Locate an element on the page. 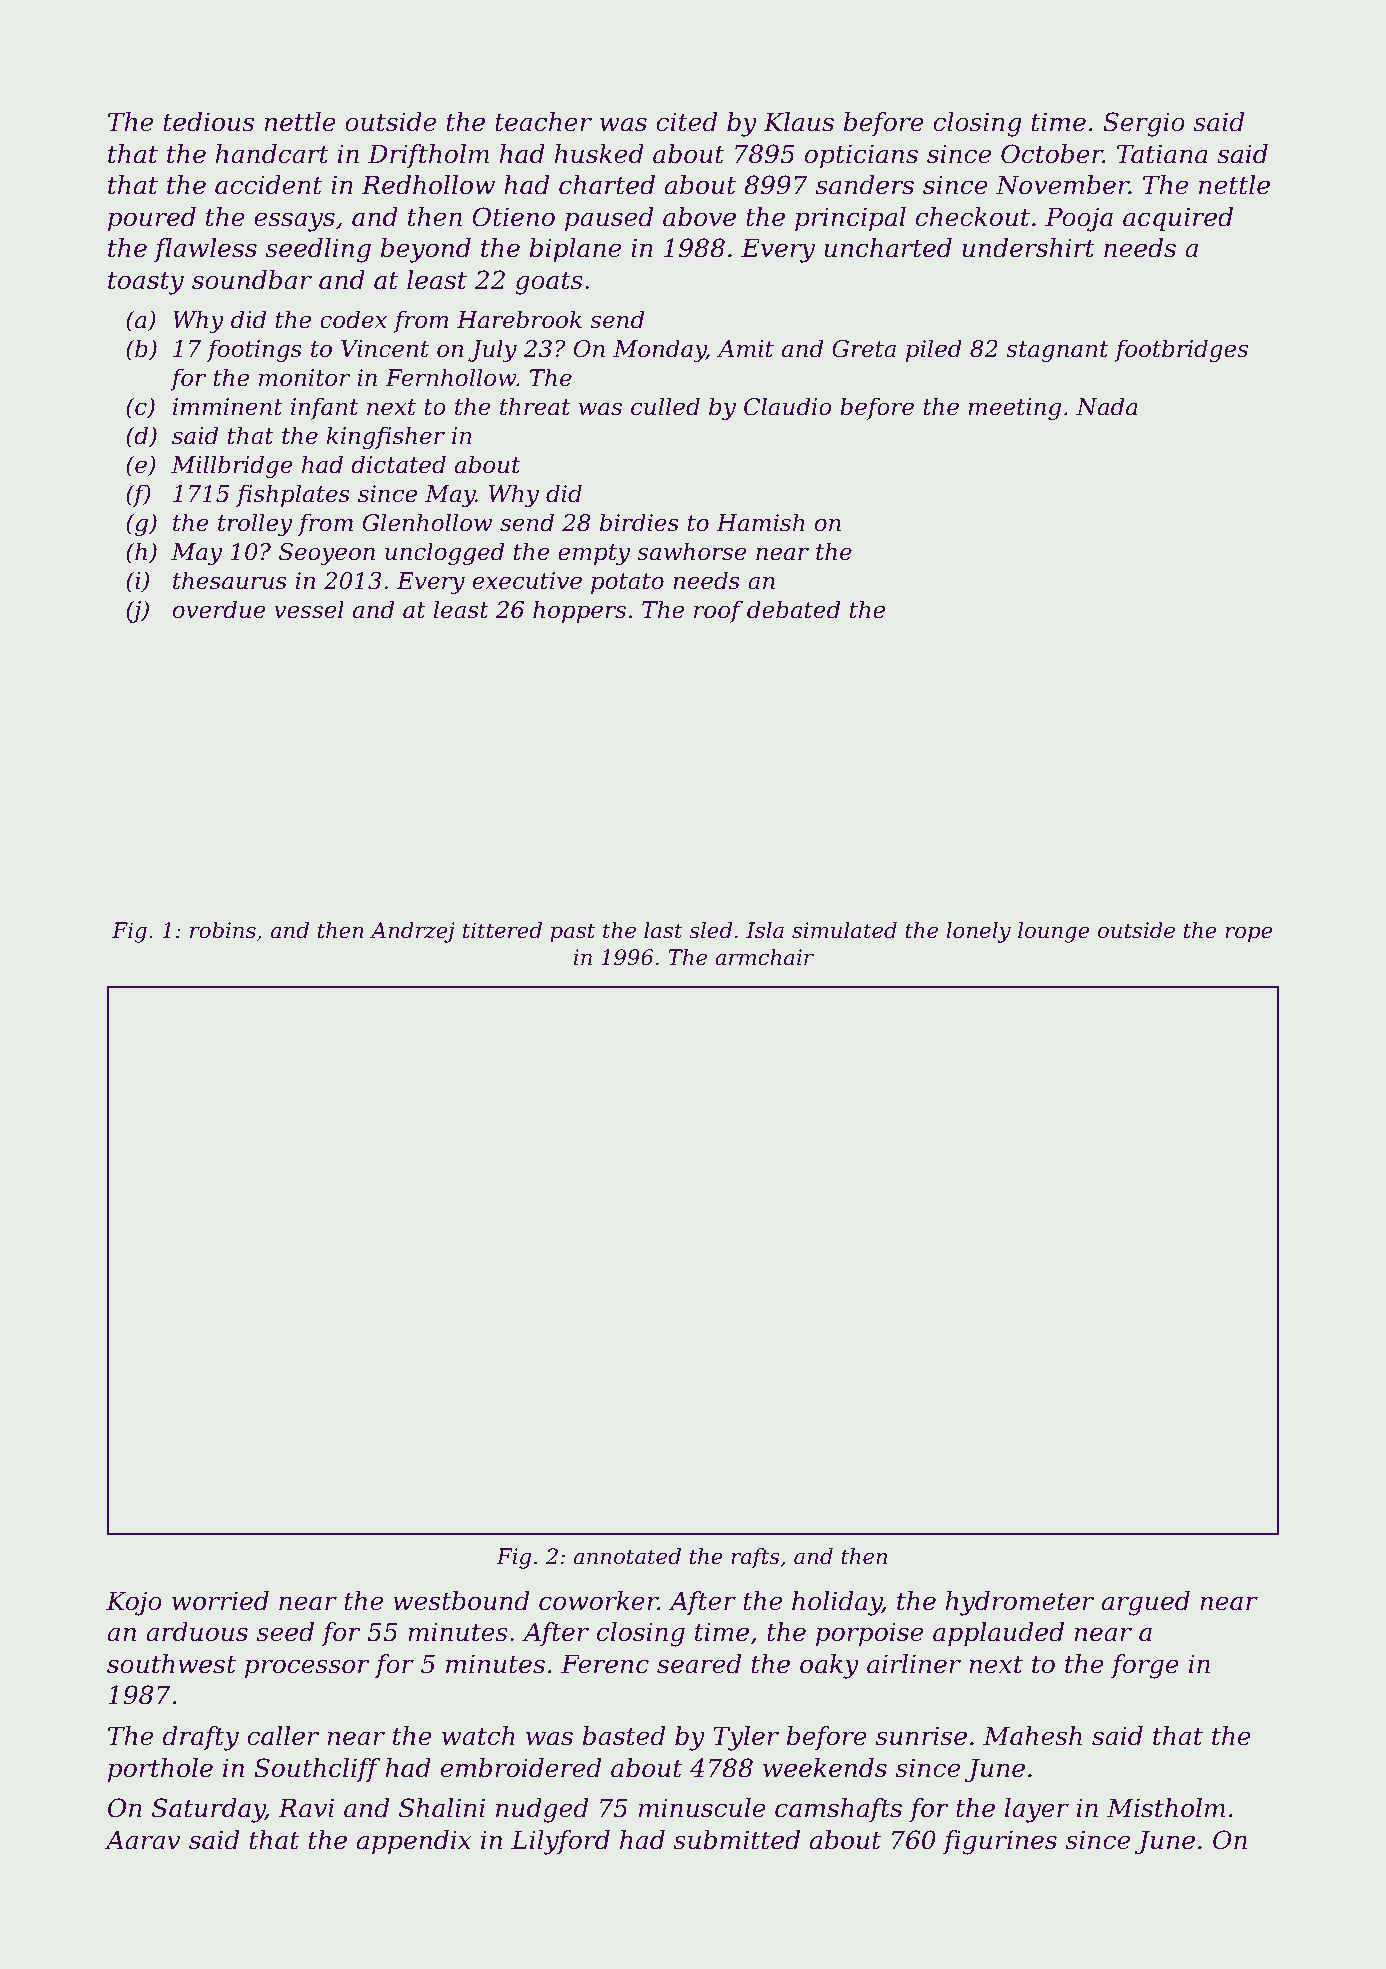  birdies is located at coordinates (639, 522).
